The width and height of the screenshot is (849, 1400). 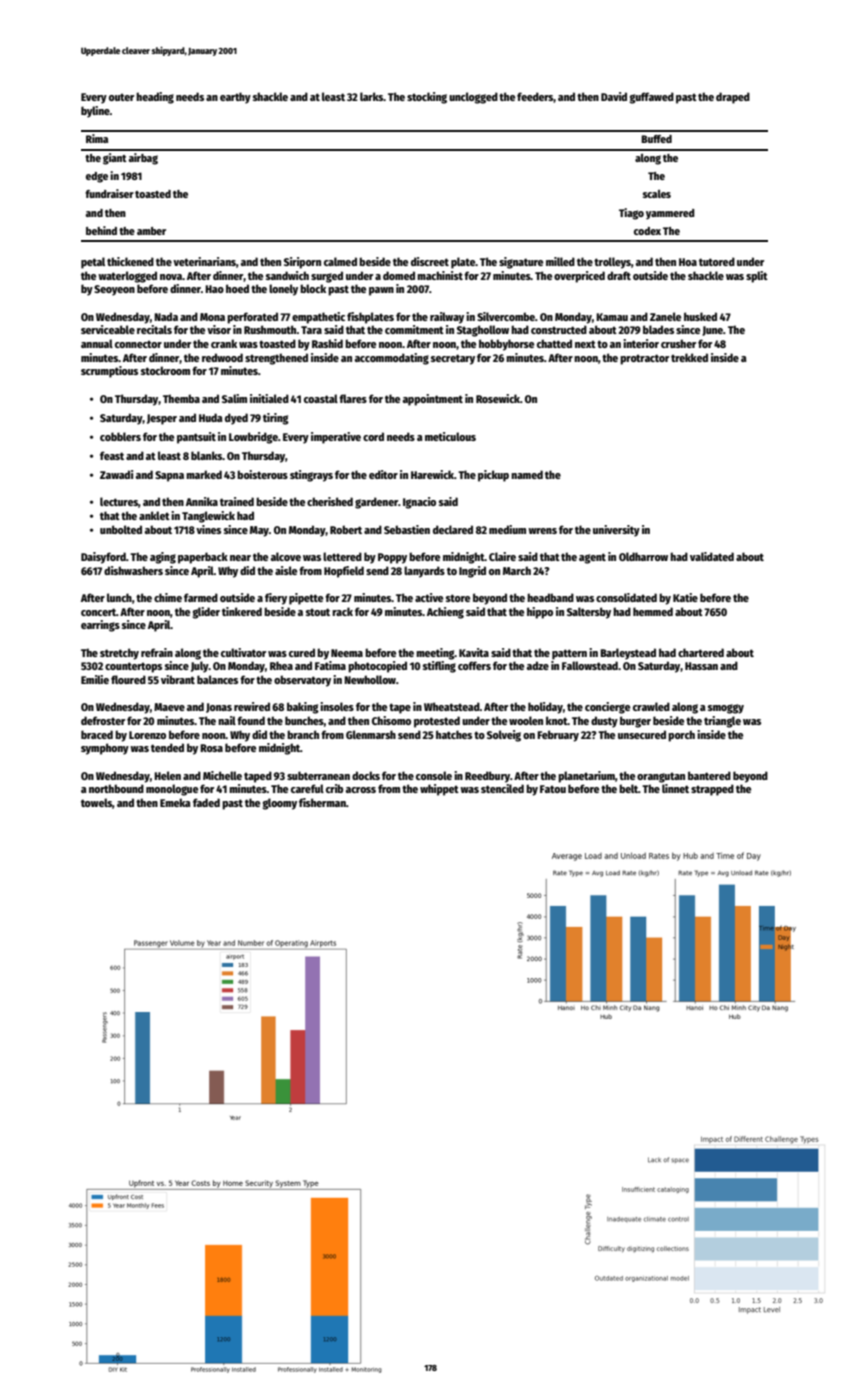 I want to click on towels, so click(x=96, y=802).
